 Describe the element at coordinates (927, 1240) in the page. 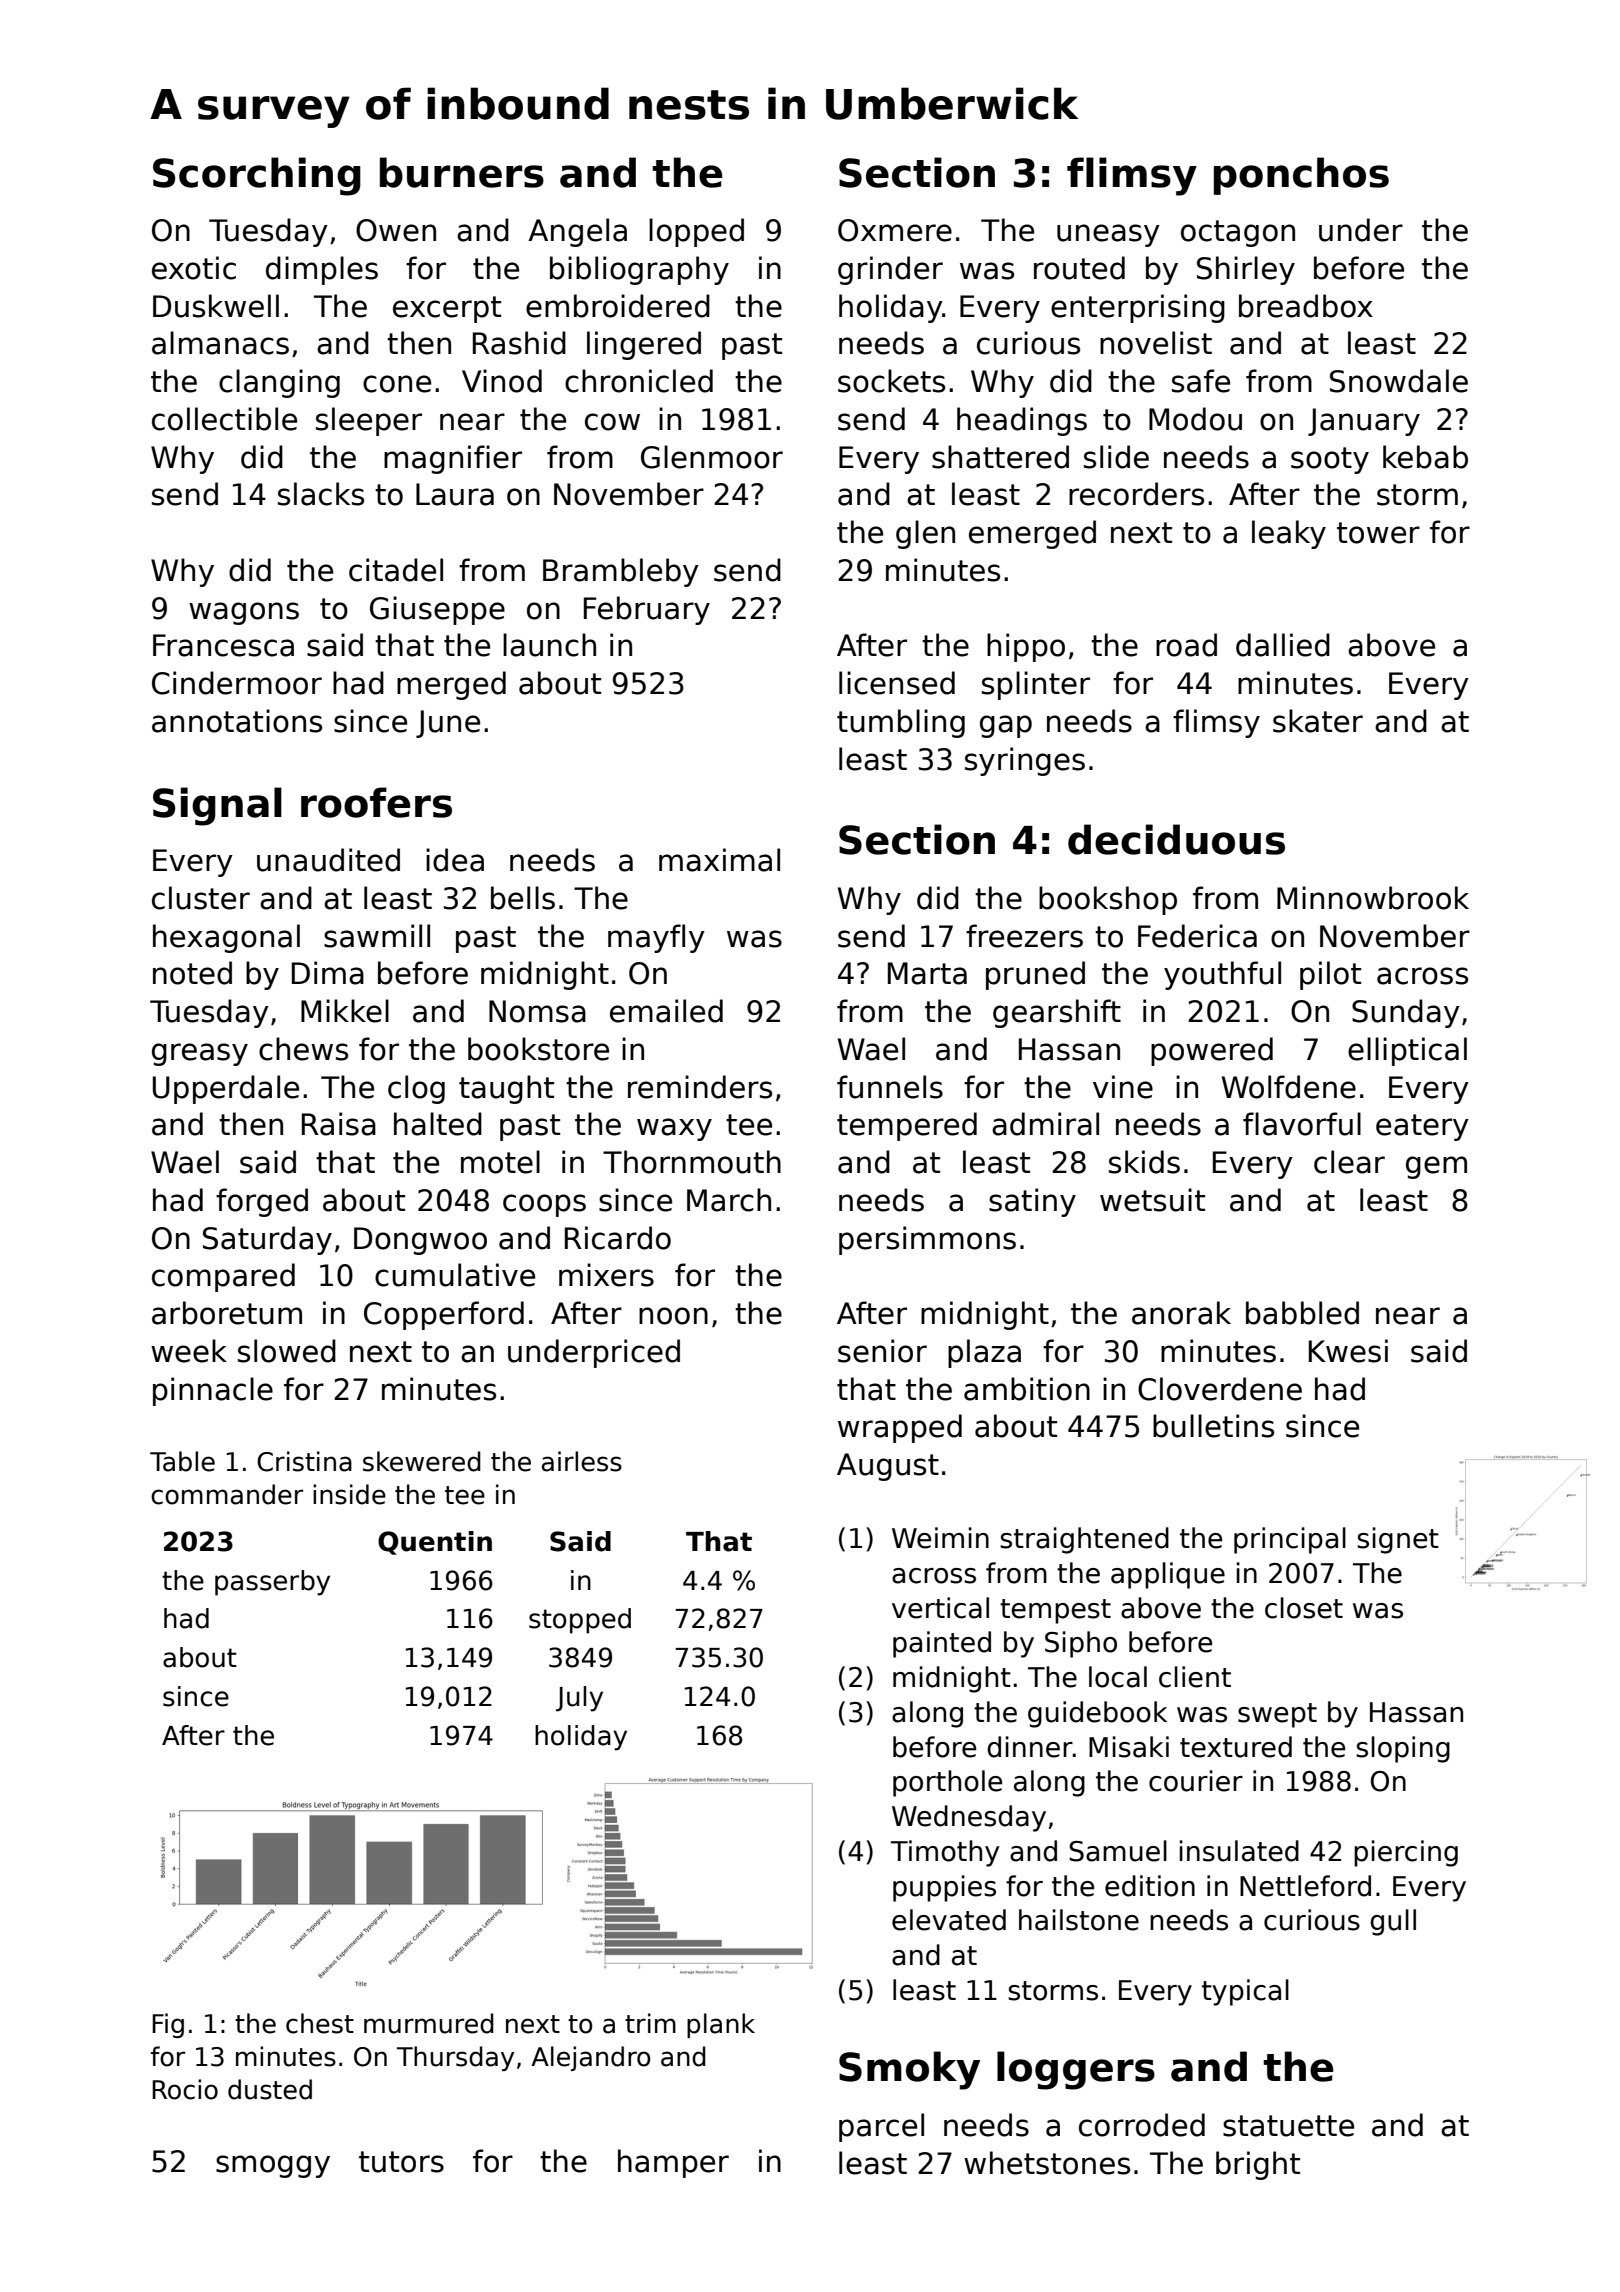

I see `persimmons` at that location.
